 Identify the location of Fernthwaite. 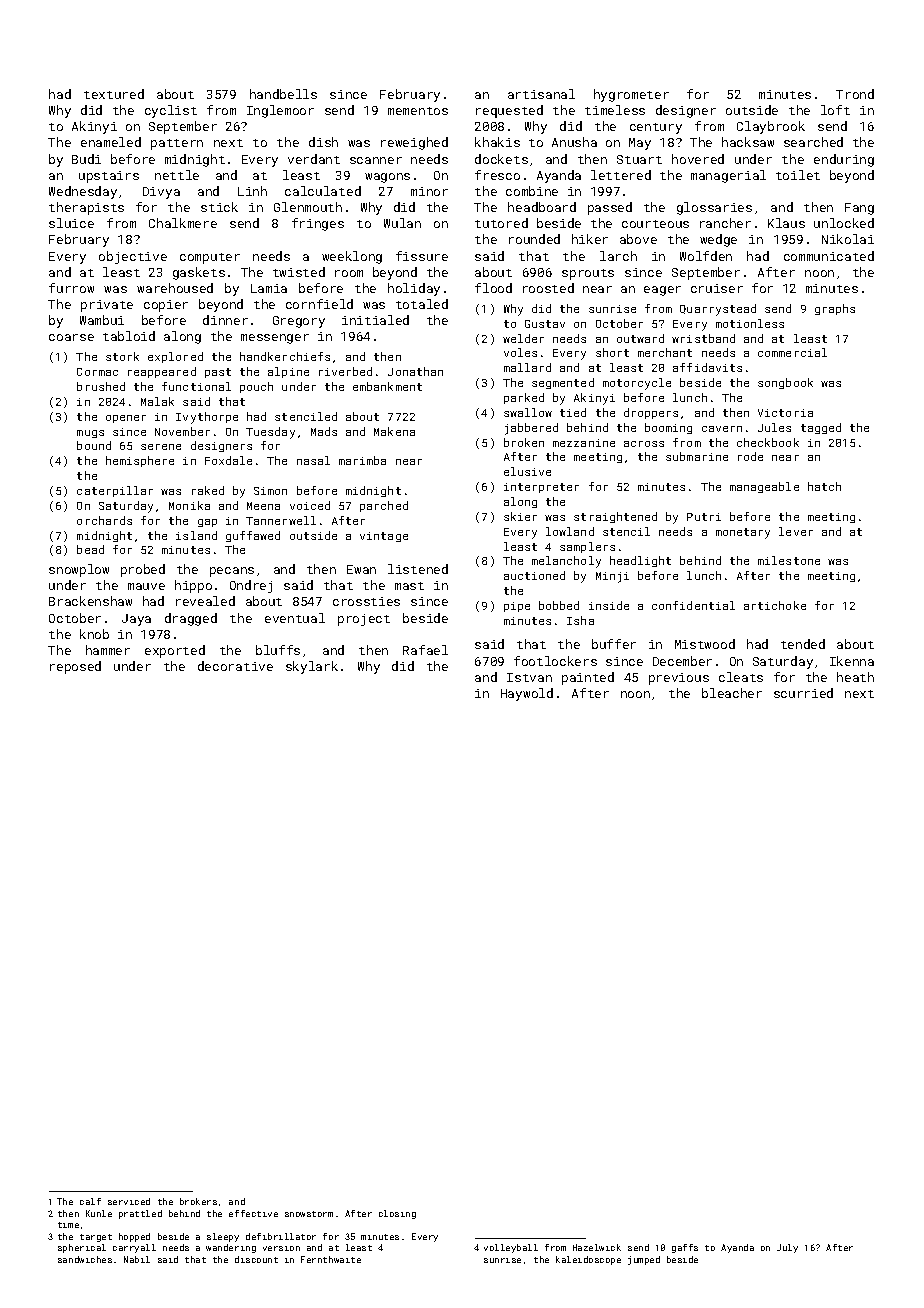
(331, 1259).
